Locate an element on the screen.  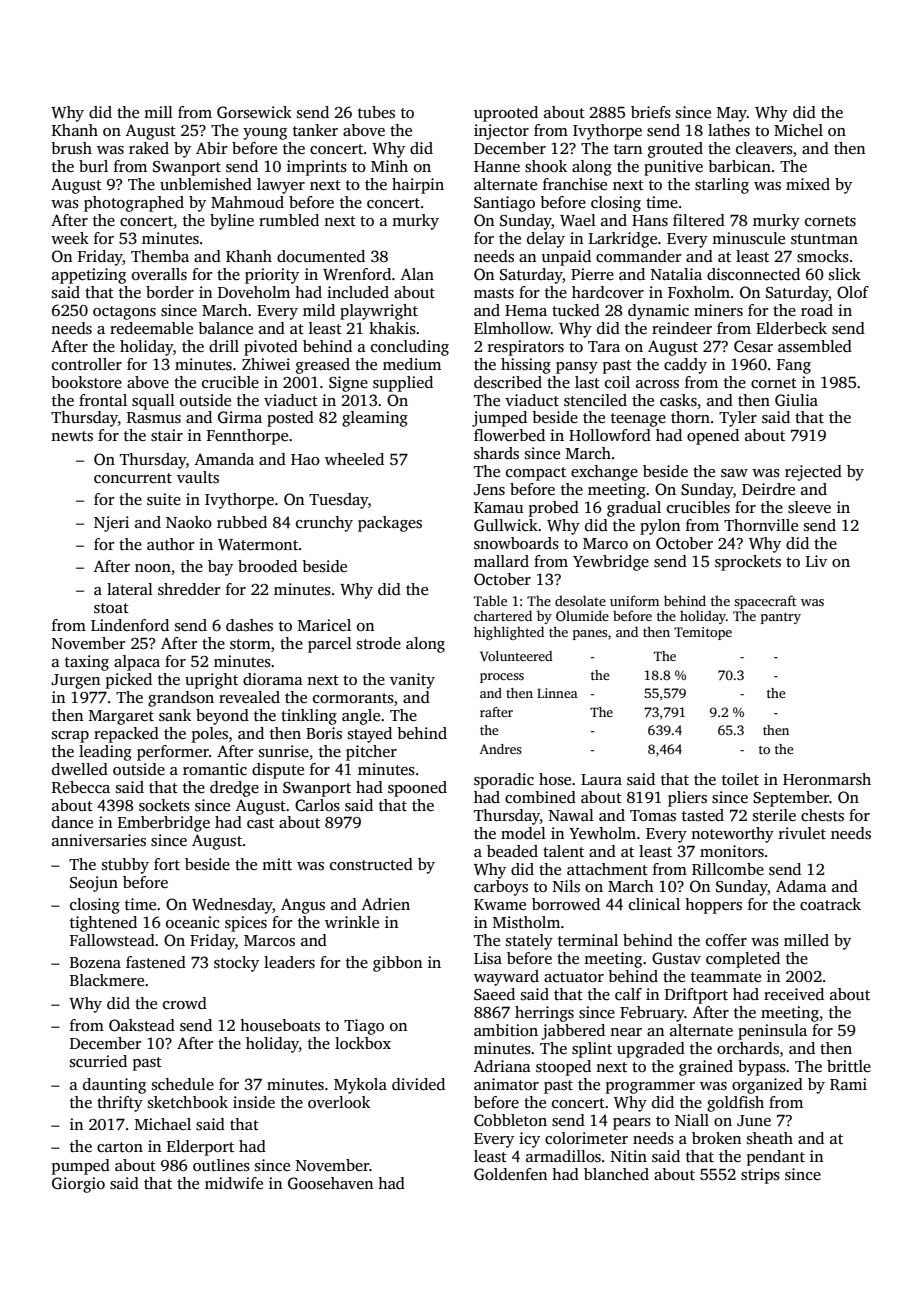
Laura is located at coordinates (601, 779).
